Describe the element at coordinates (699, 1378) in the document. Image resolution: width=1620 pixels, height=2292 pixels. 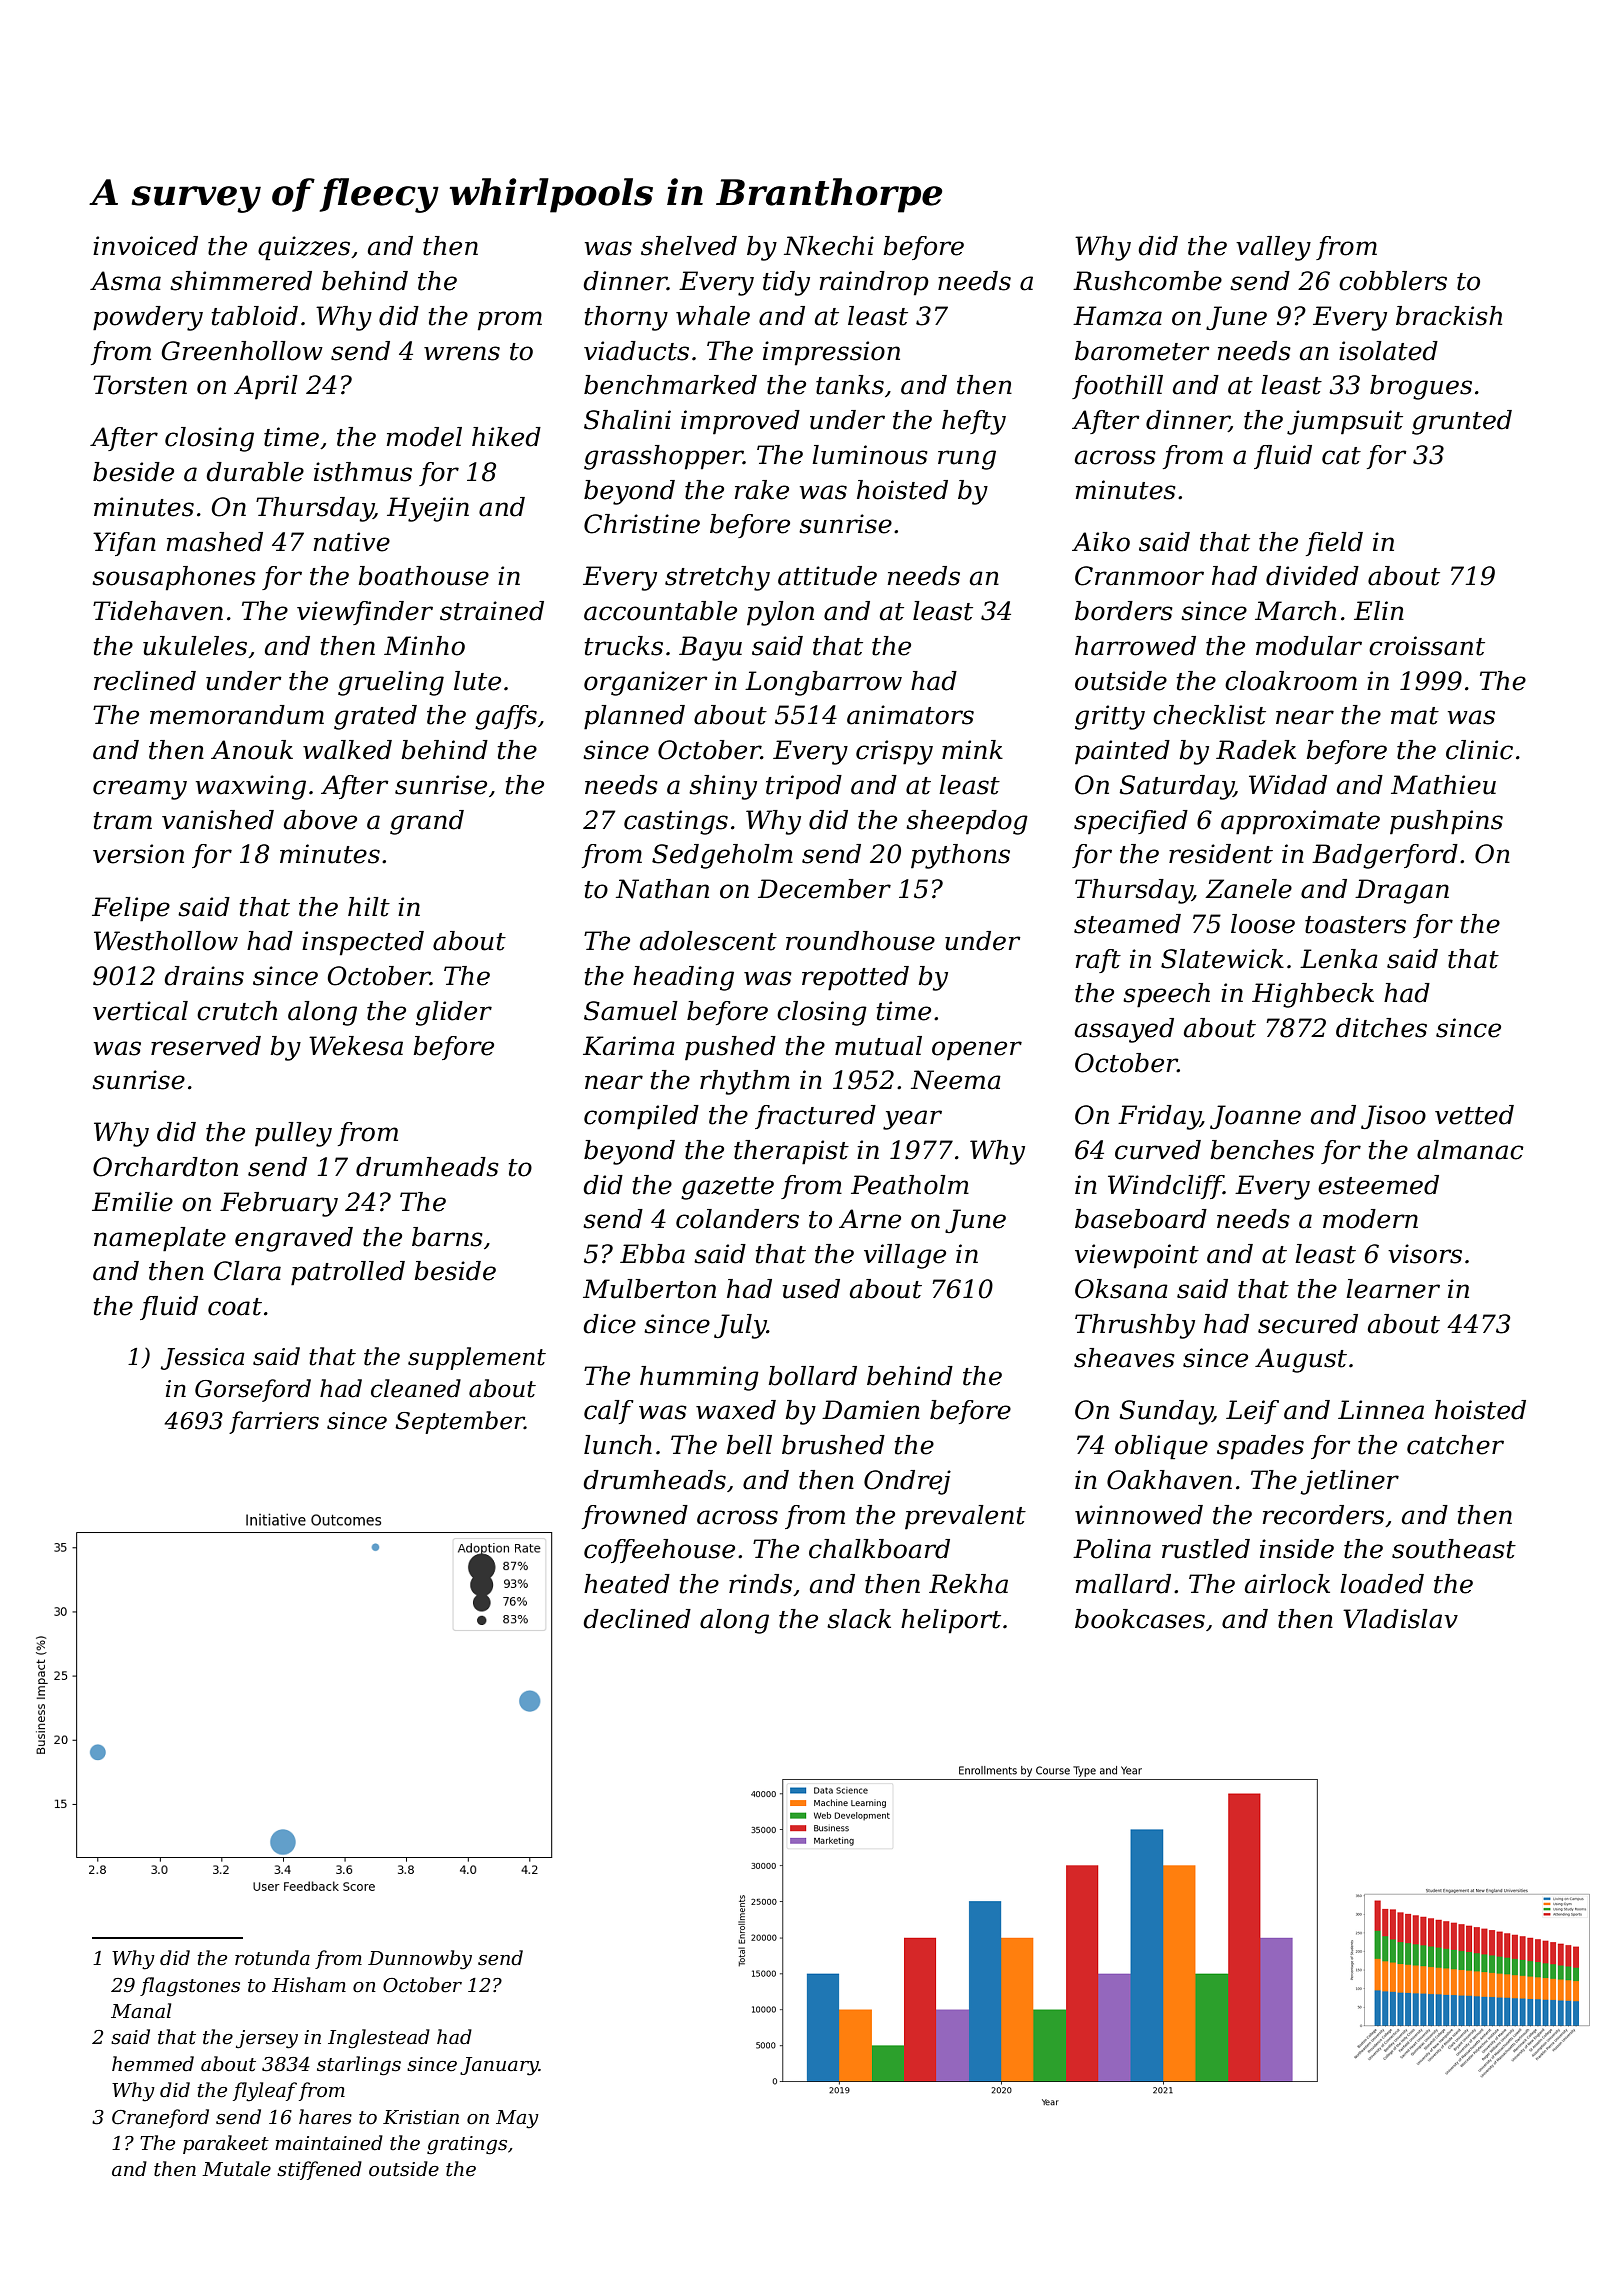
I see `humming` at that location.
